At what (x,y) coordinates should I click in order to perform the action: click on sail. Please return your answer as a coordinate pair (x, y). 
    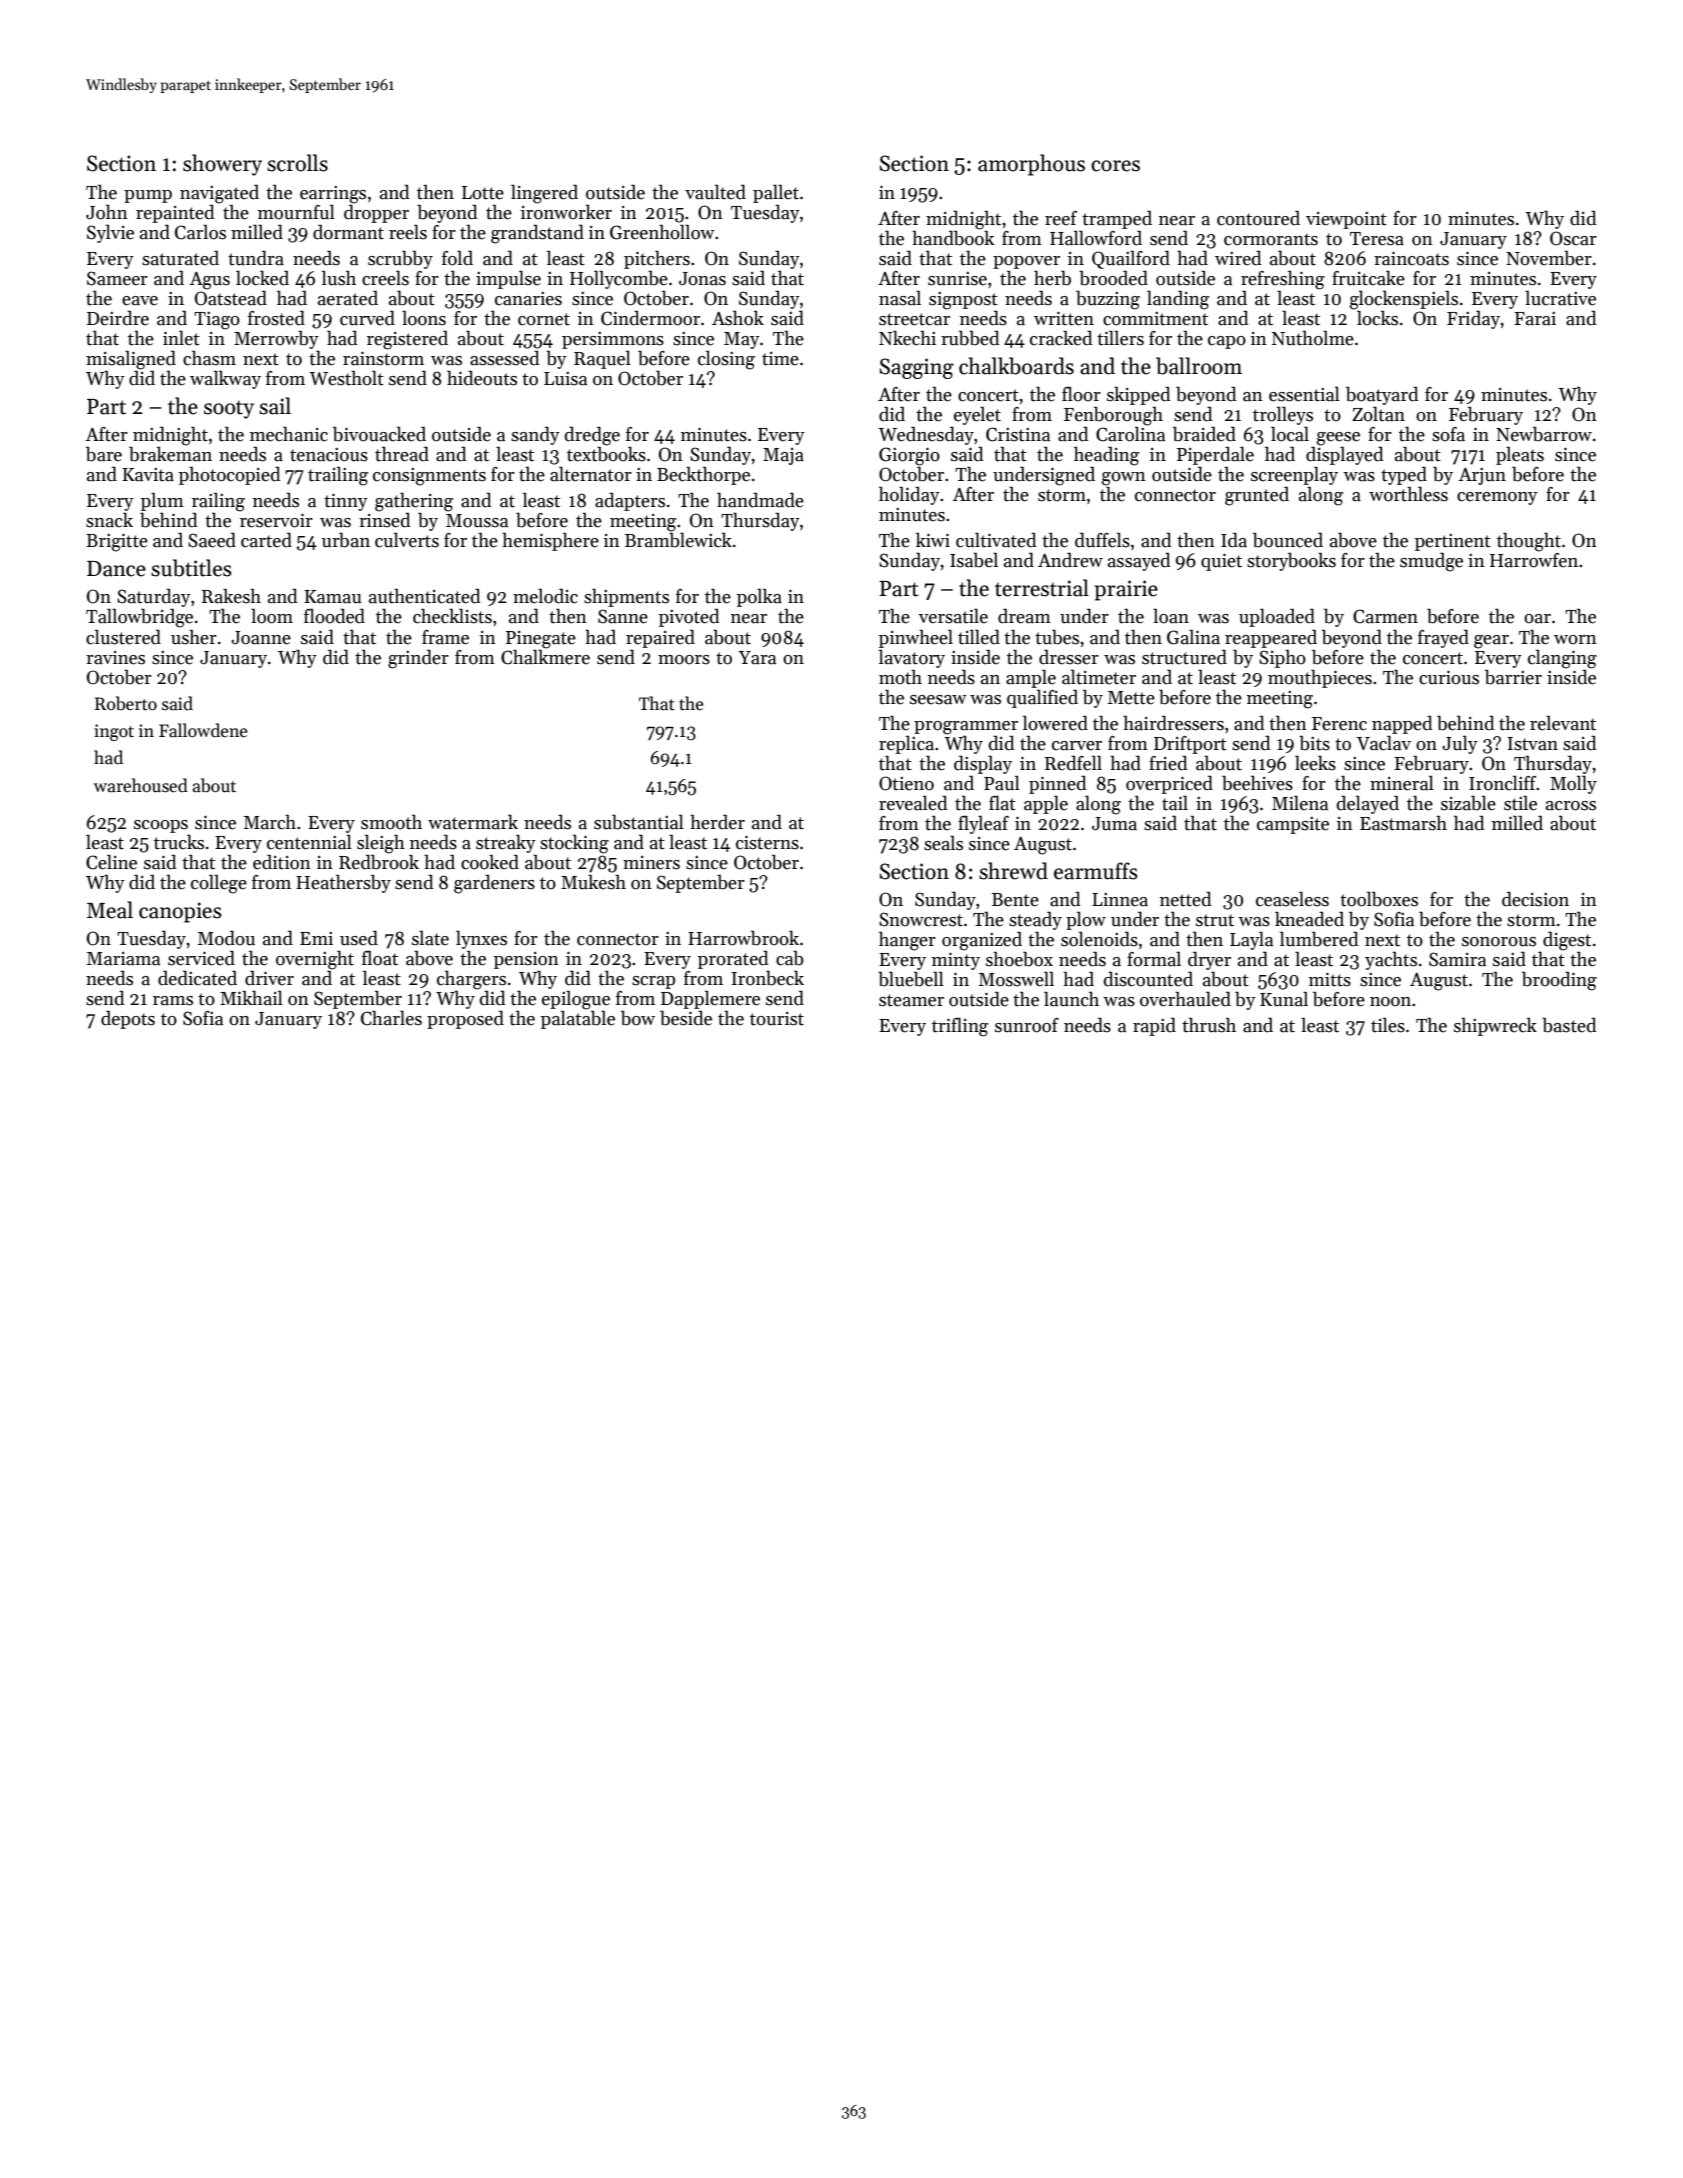
    Looking at the image, I should click on (275, 406).
